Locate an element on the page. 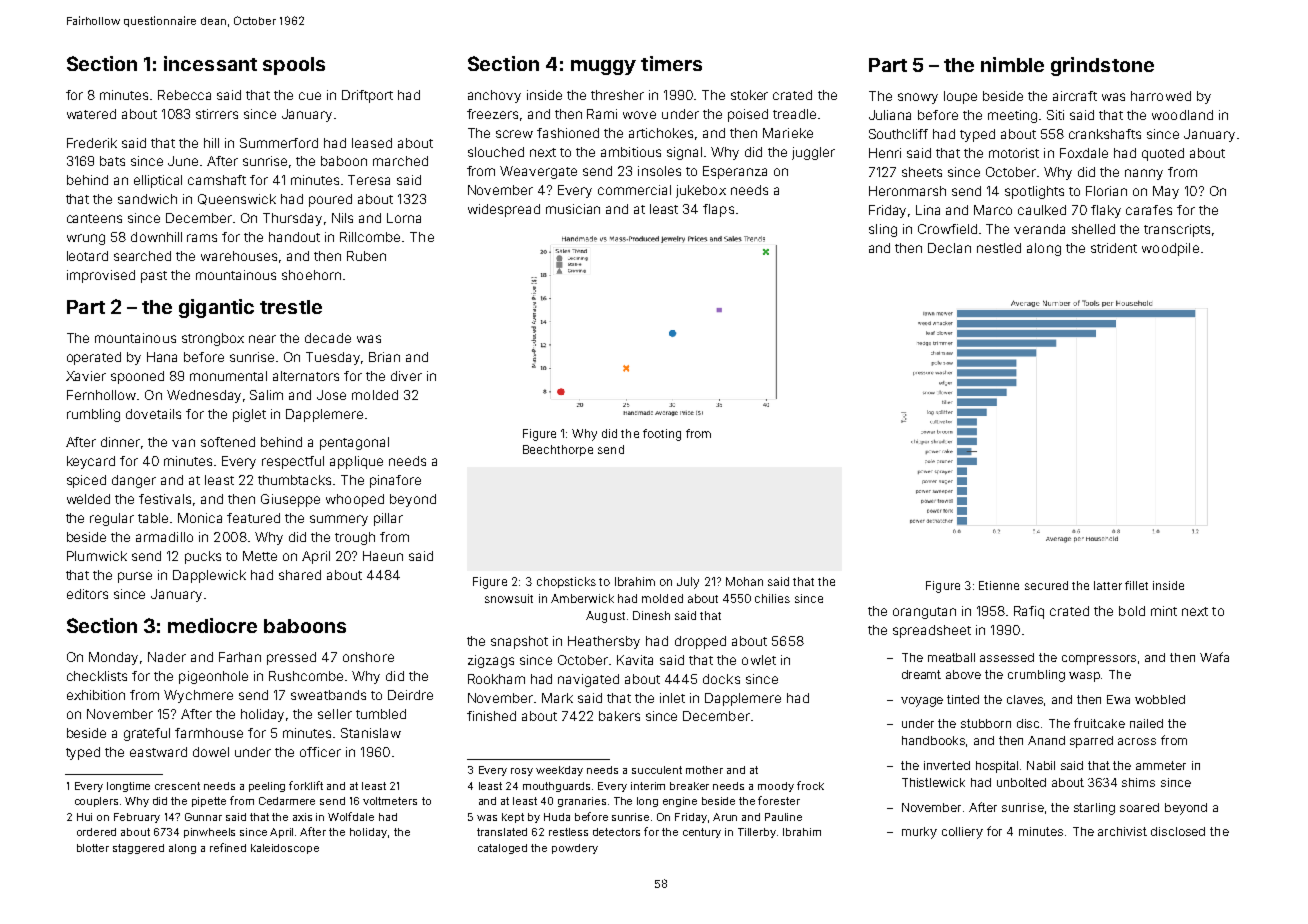  softened is located at coordinates (228, 442).
